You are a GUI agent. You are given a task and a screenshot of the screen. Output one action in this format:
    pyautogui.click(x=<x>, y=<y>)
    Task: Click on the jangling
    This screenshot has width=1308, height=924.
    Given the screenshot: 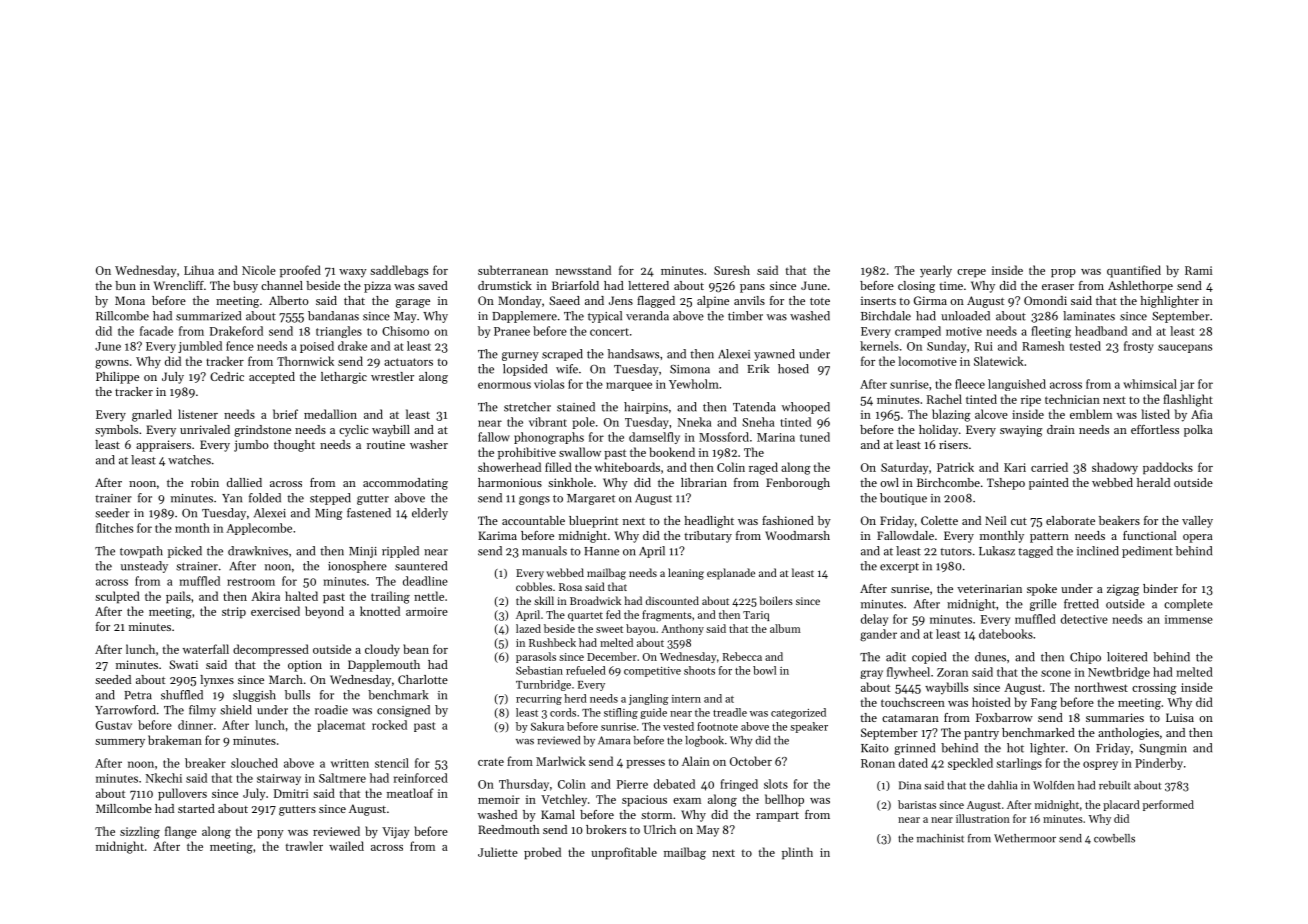 What is the action you would take?
    pyautogui.click(x=649, y=699)
